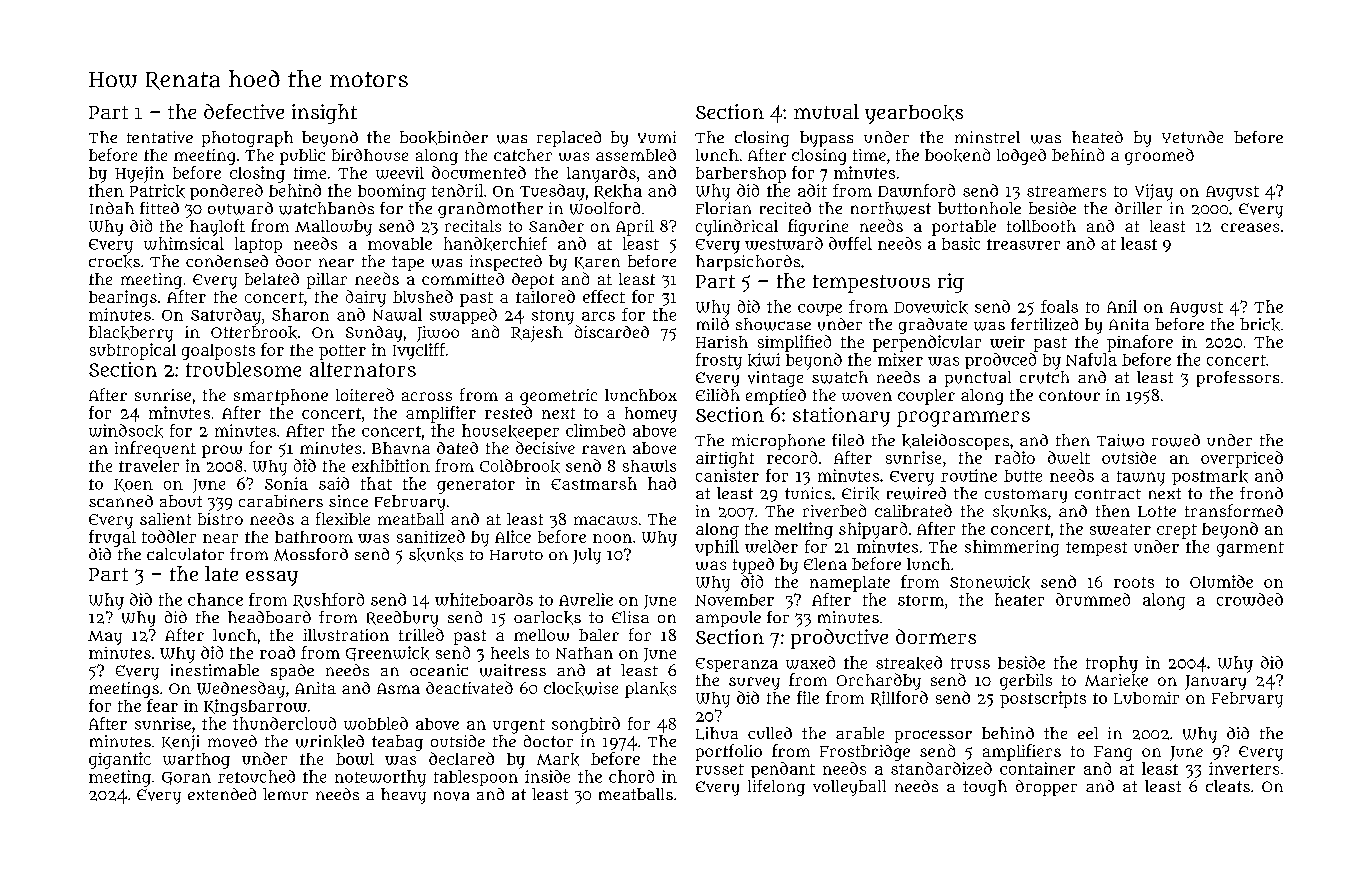 The image size is (1372, 887). What do you see at coordinates (1250, 599) in the screenshot?
I see `crowded` at bounding box center [1250, 599].
